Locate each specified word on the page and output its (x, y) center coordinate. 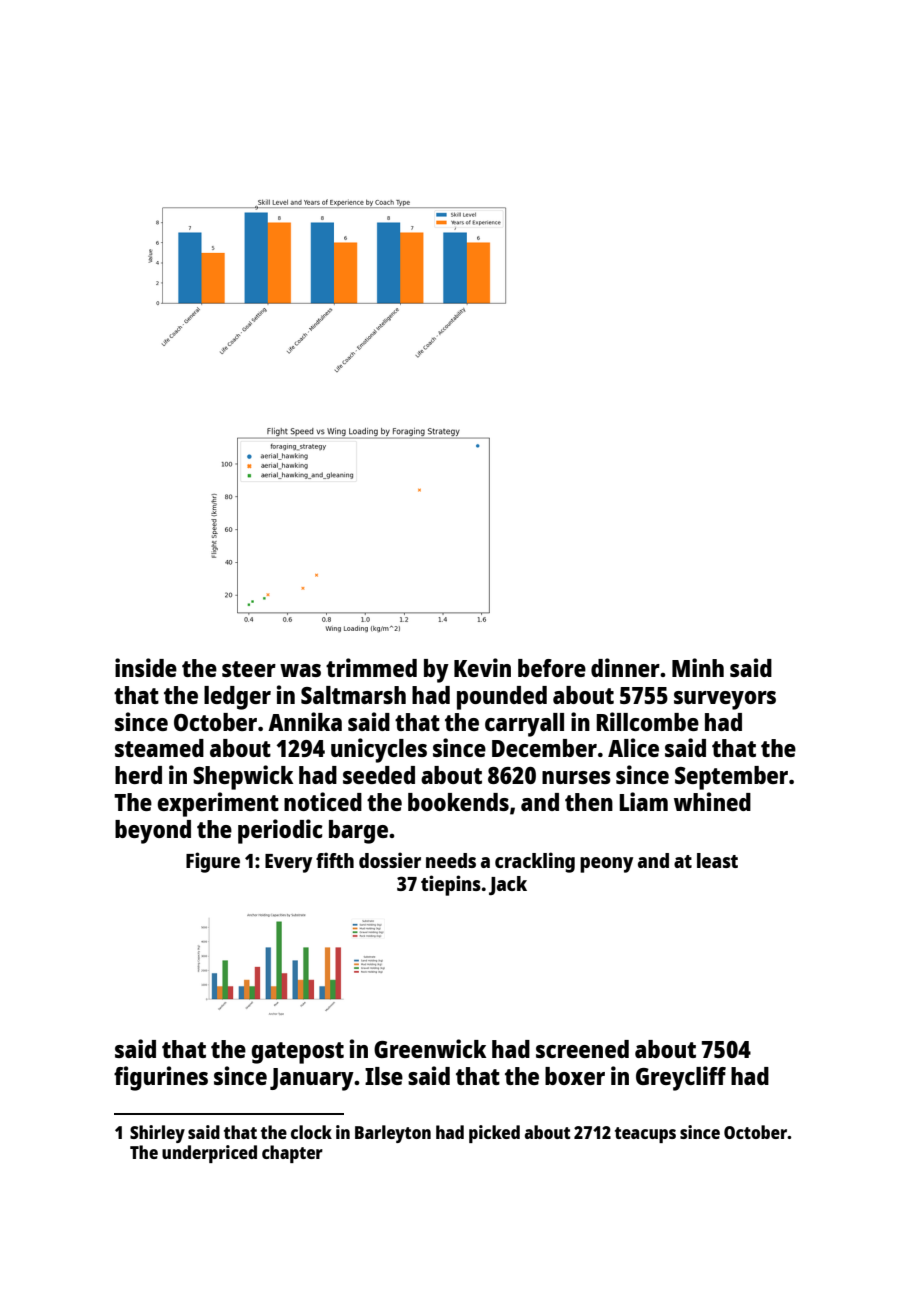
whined (712, 801)
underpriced (209, 1154)
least (717, 860)
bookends (458, 802)
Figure (213, 862)
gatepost (297, 1053)
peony (606, 865)
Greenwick (430, 1048)
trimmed (371, 667)
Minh (698, 667)
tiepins (451, 885)
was (300, 670)
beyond (153, 832)
